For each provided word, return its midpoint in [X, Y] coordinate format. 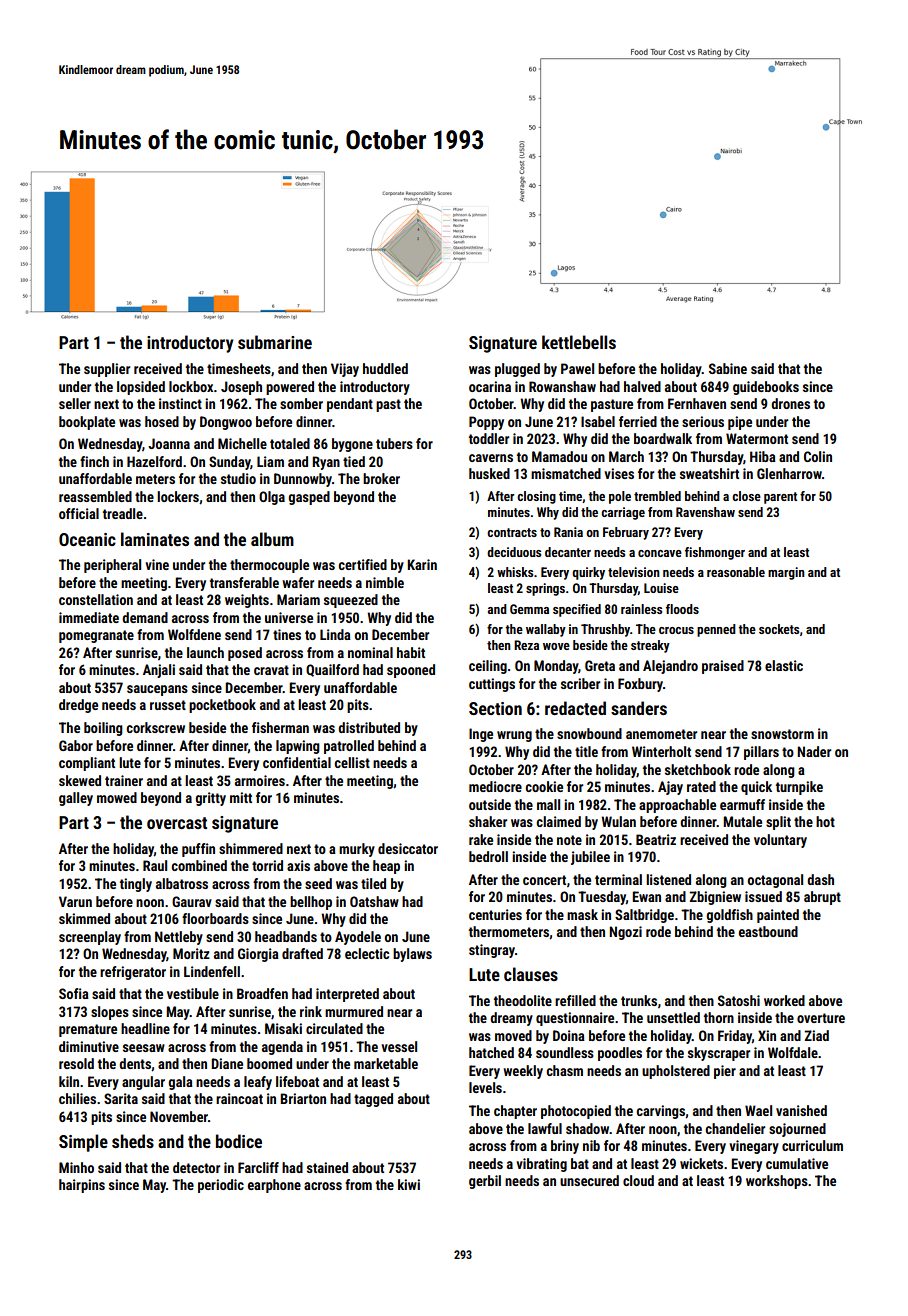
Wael [758, 1110]
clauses [531, 974]
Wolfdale [793, 1052]
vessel [399, 1046]
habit [411, 652]
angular [143, 1083]
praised [723, 667]
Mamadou [559, 456]
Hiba [763, 456]
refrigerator [133, 973]
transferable [244, 582]
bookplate [87, 423]
